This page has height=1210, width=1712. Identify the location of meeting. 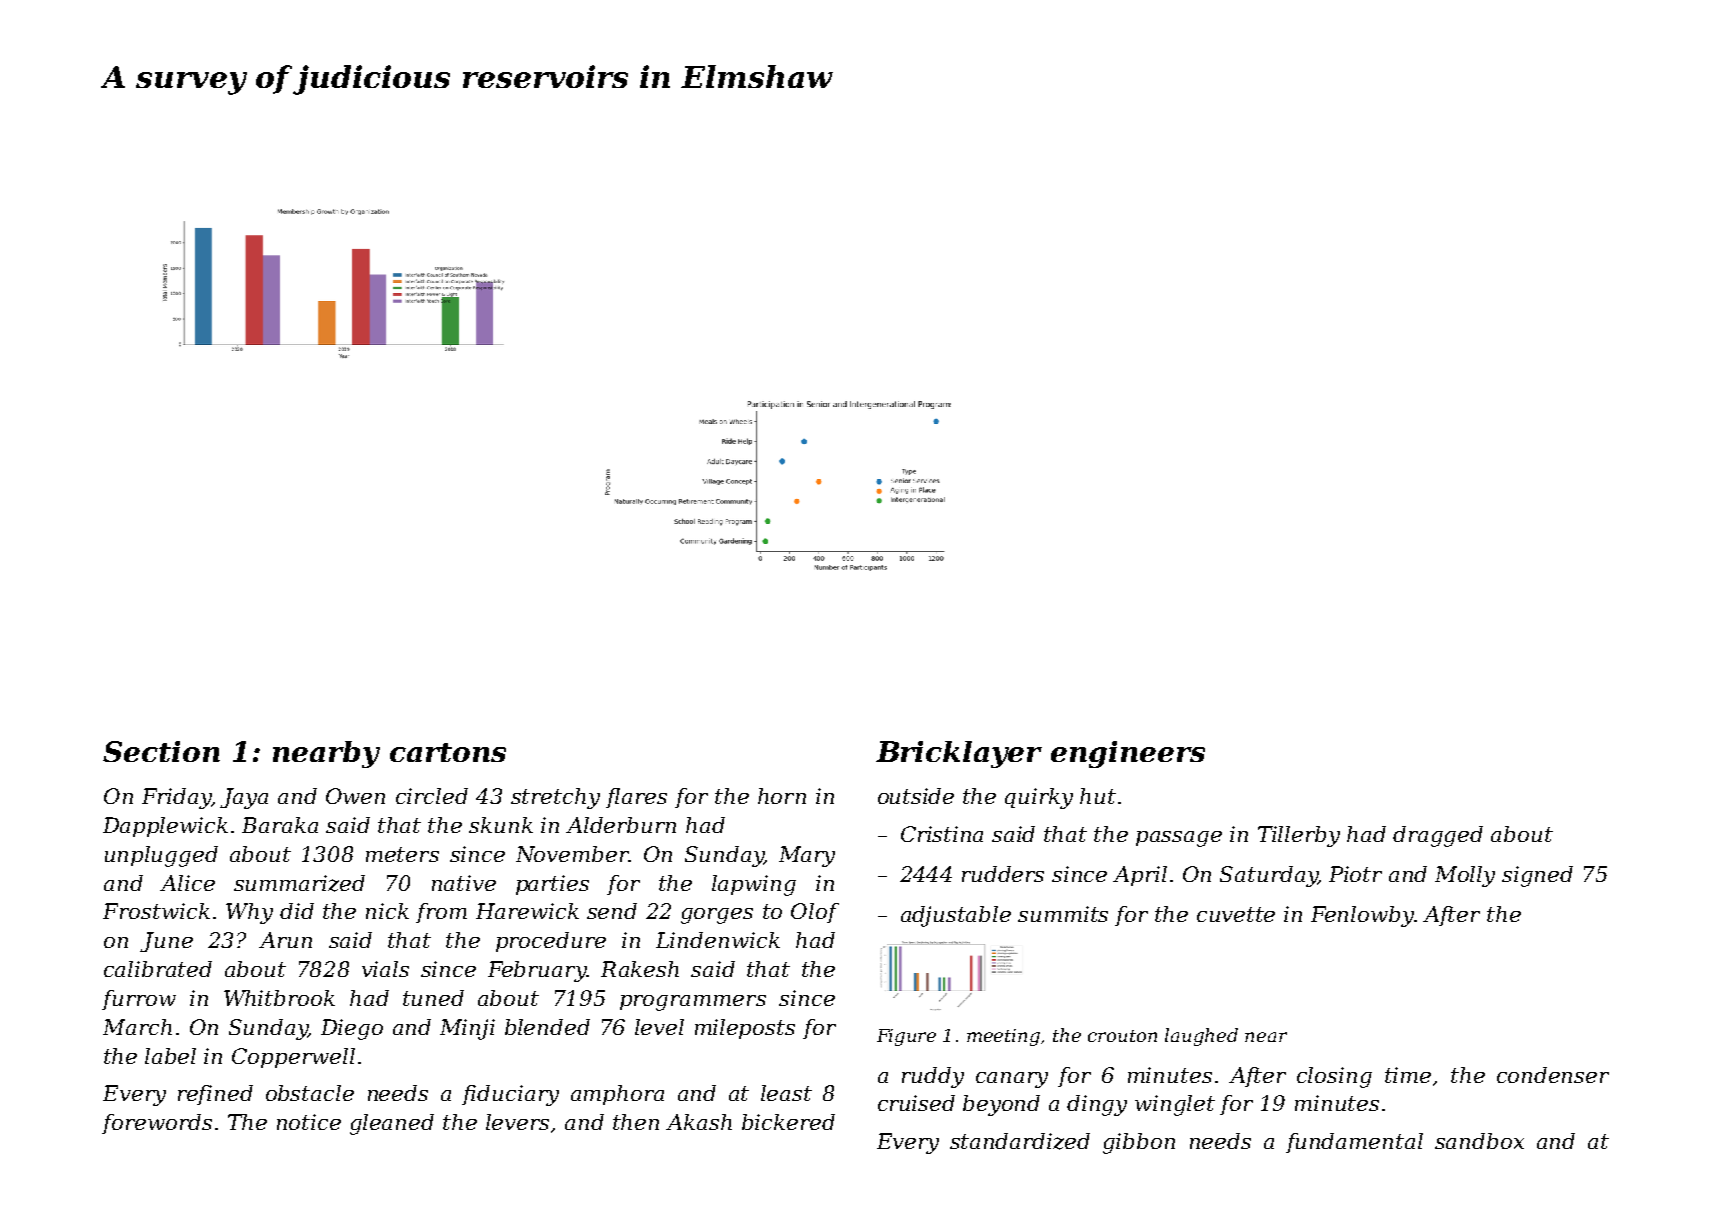
(1003, 1037).
